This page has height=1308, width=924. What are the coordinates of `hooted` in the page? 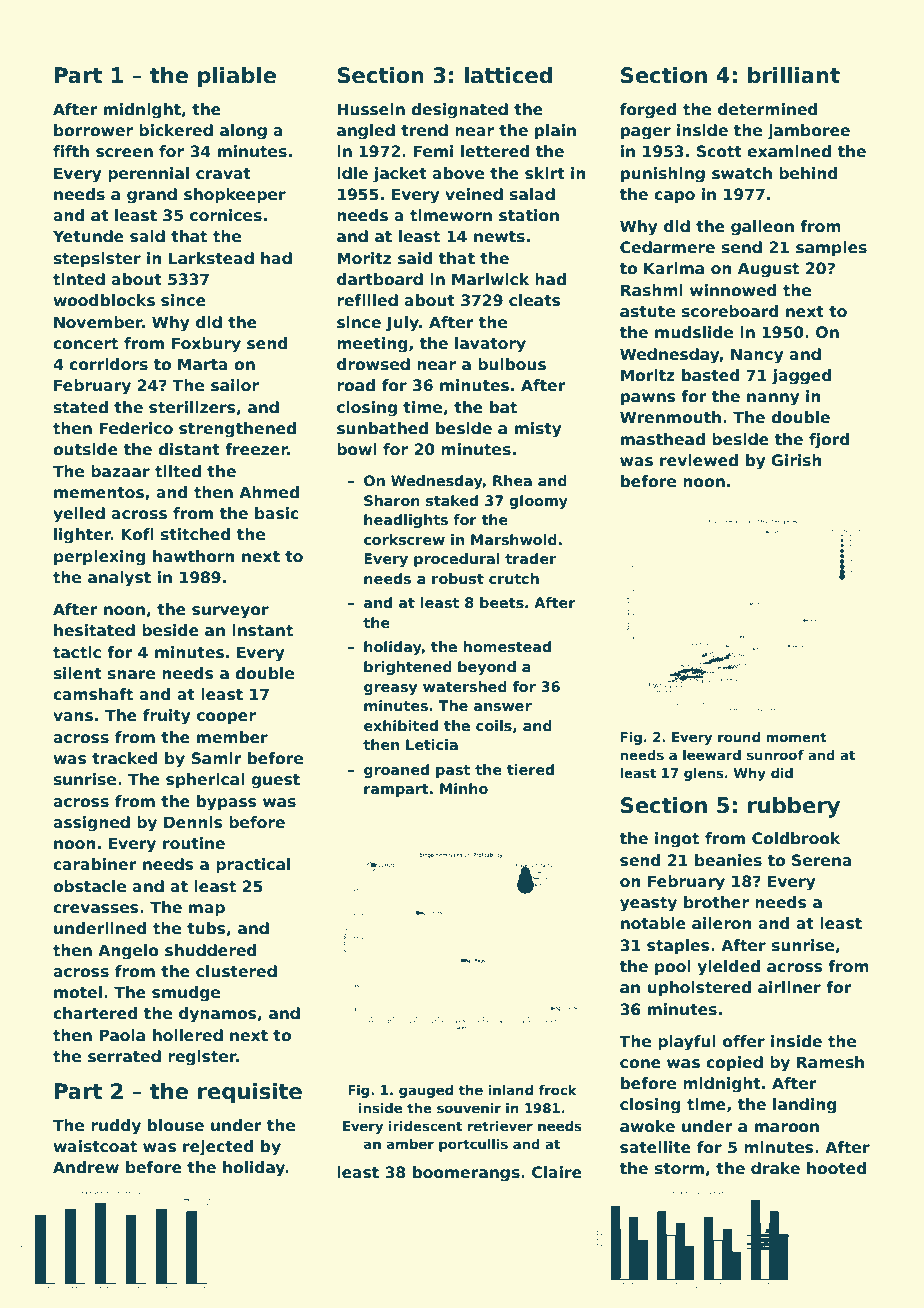 It's located at (837, 1168).
